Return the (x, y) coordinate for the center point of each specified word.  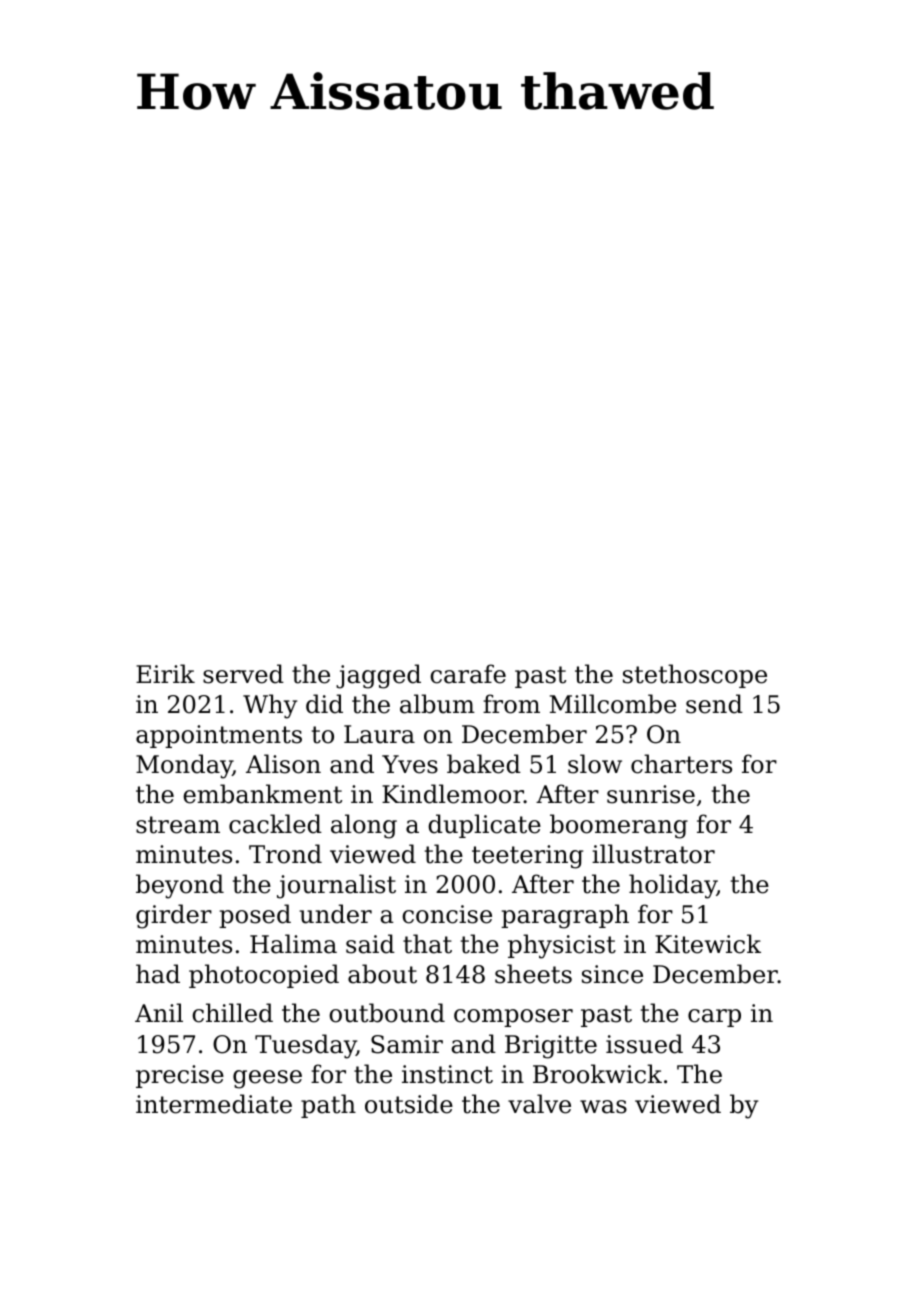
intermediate (214, 1104)
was (603, 1107)
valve (539, 1104)
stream (178, 825)
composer (513, 1018)
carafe (468, 674)
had (158, 974)
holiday (673, 886)
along (364, 826)
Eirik (165, 673)
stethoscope (695, 676)
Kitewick (708, 944)
